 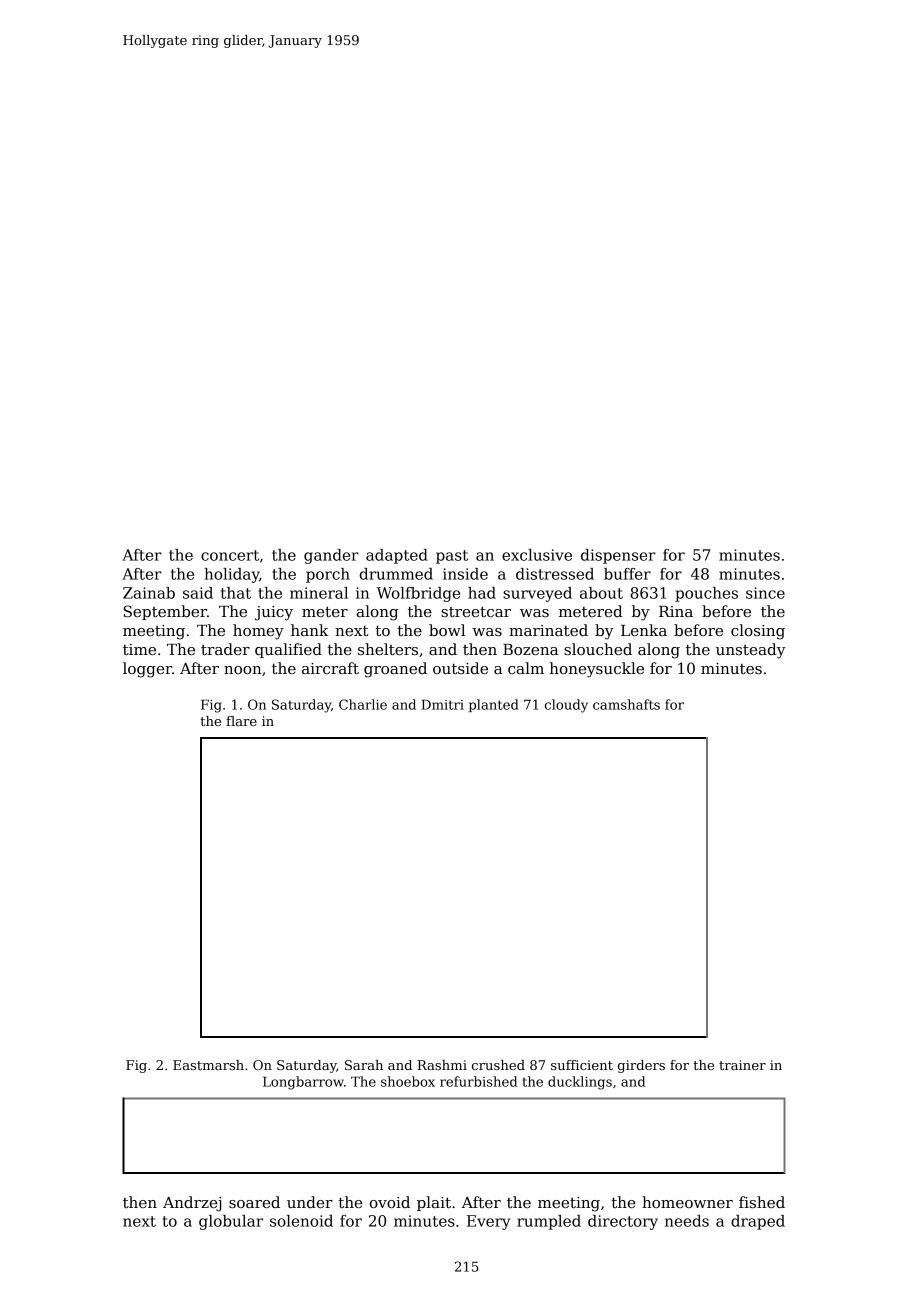 What do you see at coordinates (225, 649) in the page?
I see `trader` at bounding box center [225, 649].
